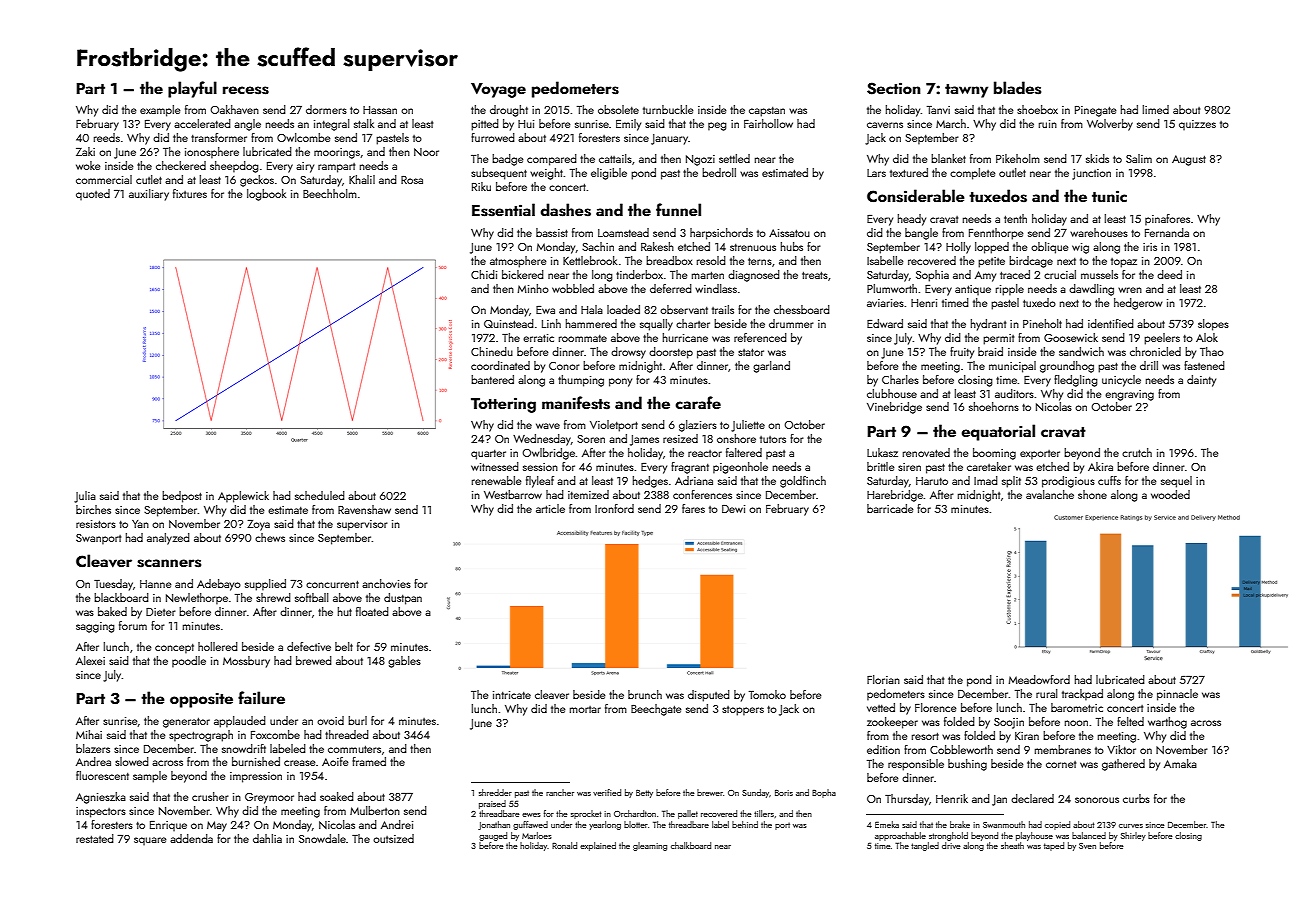 This screenshot has width=1308, height=924. I want to click on dustpan, so click(403, 599).
